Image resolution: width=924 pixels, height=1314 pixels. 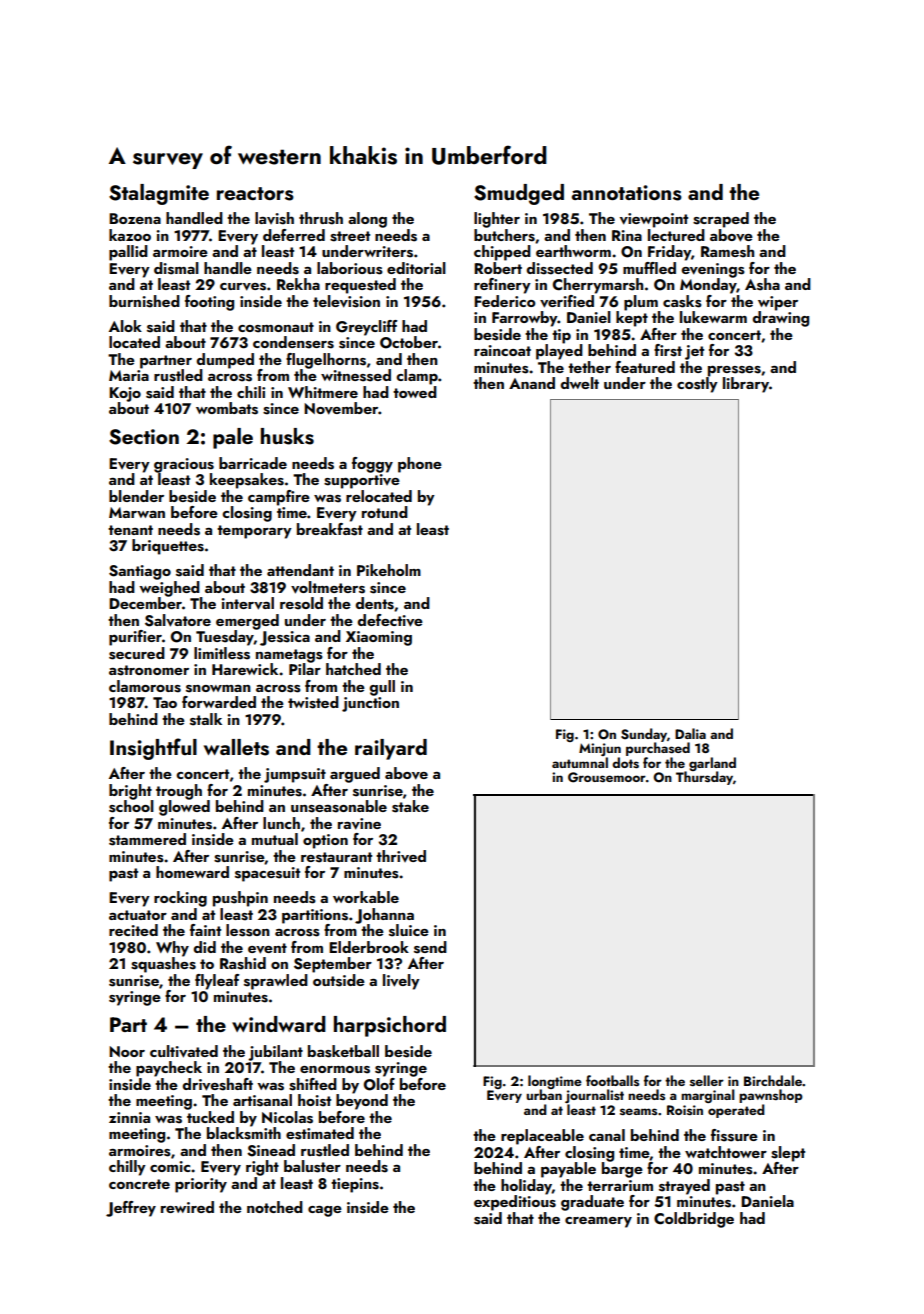 I want to click on blender, so click(x=136, y=496).
